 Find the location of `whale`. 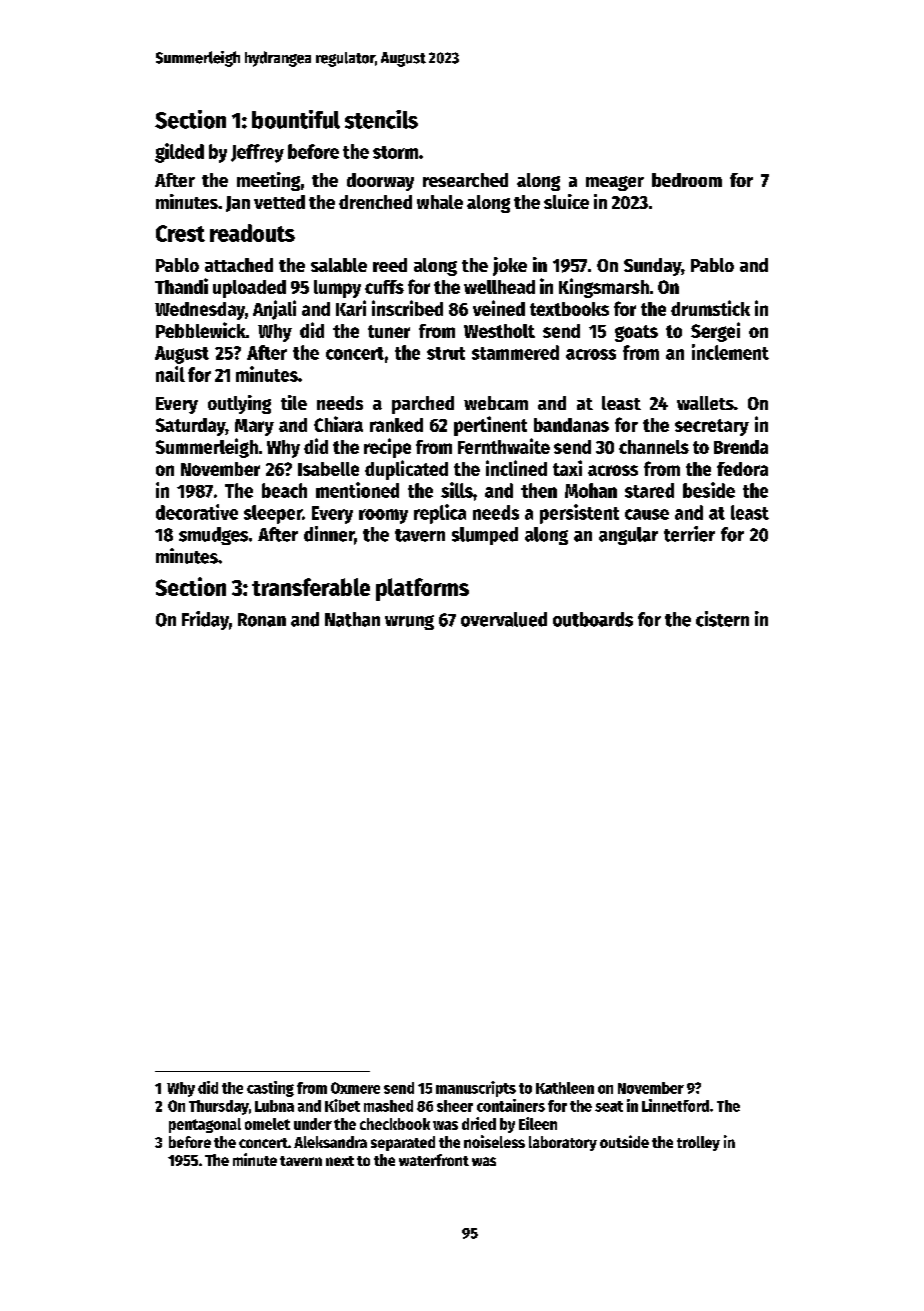

whale is located at coordinates (440, 202).
